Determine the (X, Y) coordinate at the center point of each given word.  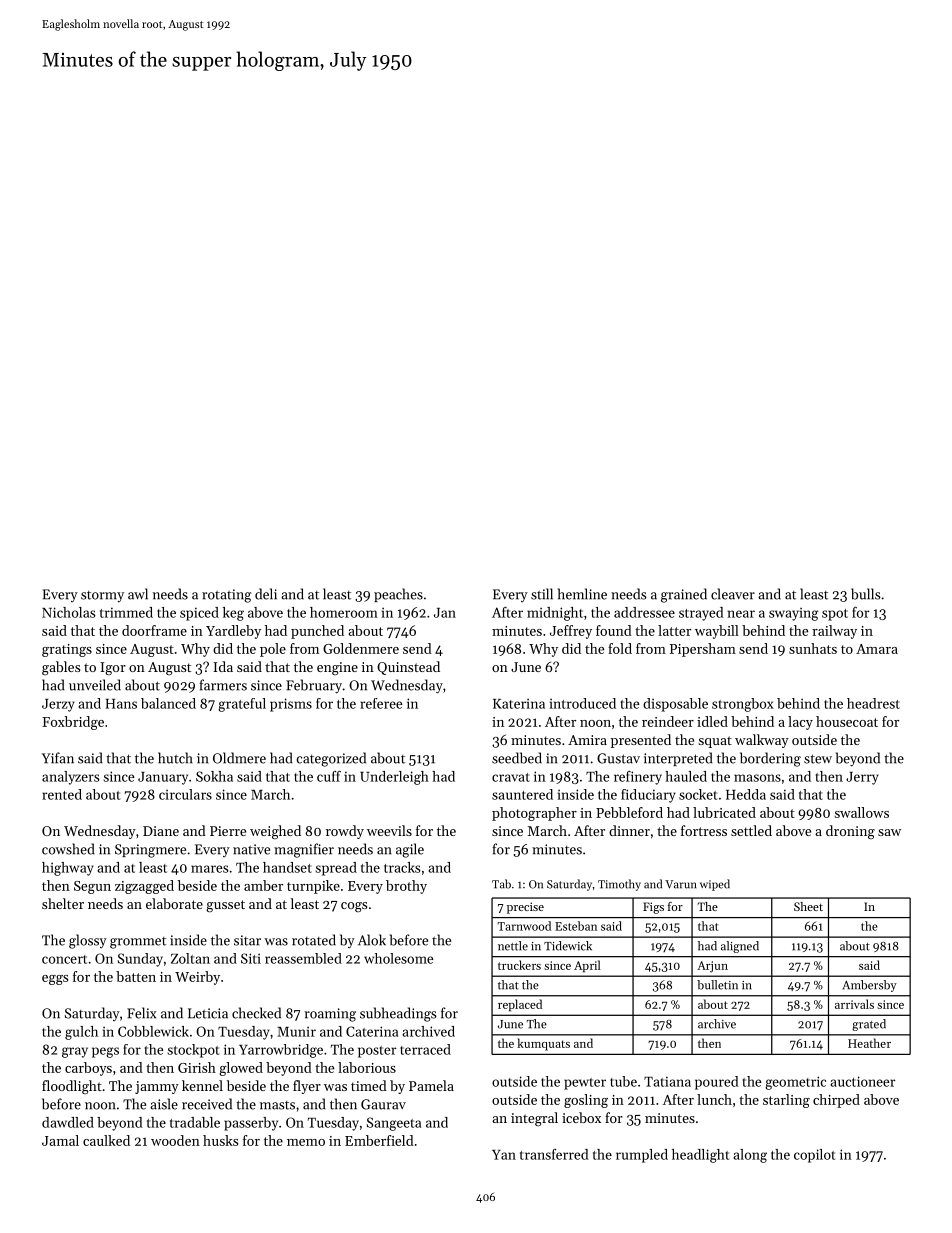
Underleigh (394, 778)
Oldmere (239, 758)
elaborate (174, 903)
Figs (653, 908)
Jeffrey (571, 632)
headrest (873, 703)
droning (850, 832)
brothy (406, 887)
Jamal (60, 1140)
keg (233, 614)
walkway (762, 741)
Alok (372, 940)
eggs (55, 980)
